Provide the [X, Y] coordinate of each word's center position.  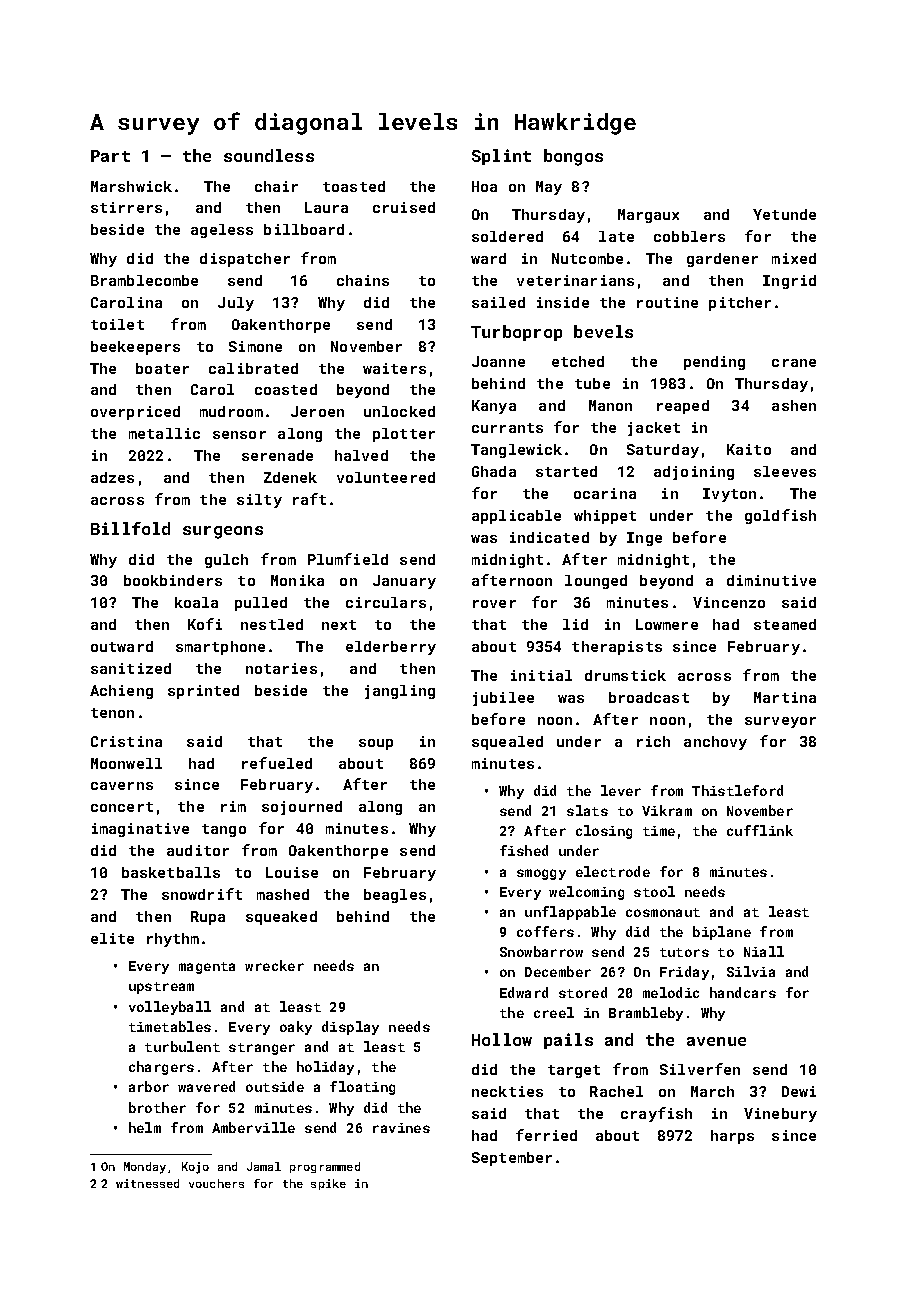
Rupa [208, 918]
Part [110, 156]
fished [524, 850]
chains [363, 280]
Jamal [264, 1166]
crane [794, 363]
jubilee [503, 699]
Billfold [130, 528]
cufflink [760, 830]
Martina [785, 697]
